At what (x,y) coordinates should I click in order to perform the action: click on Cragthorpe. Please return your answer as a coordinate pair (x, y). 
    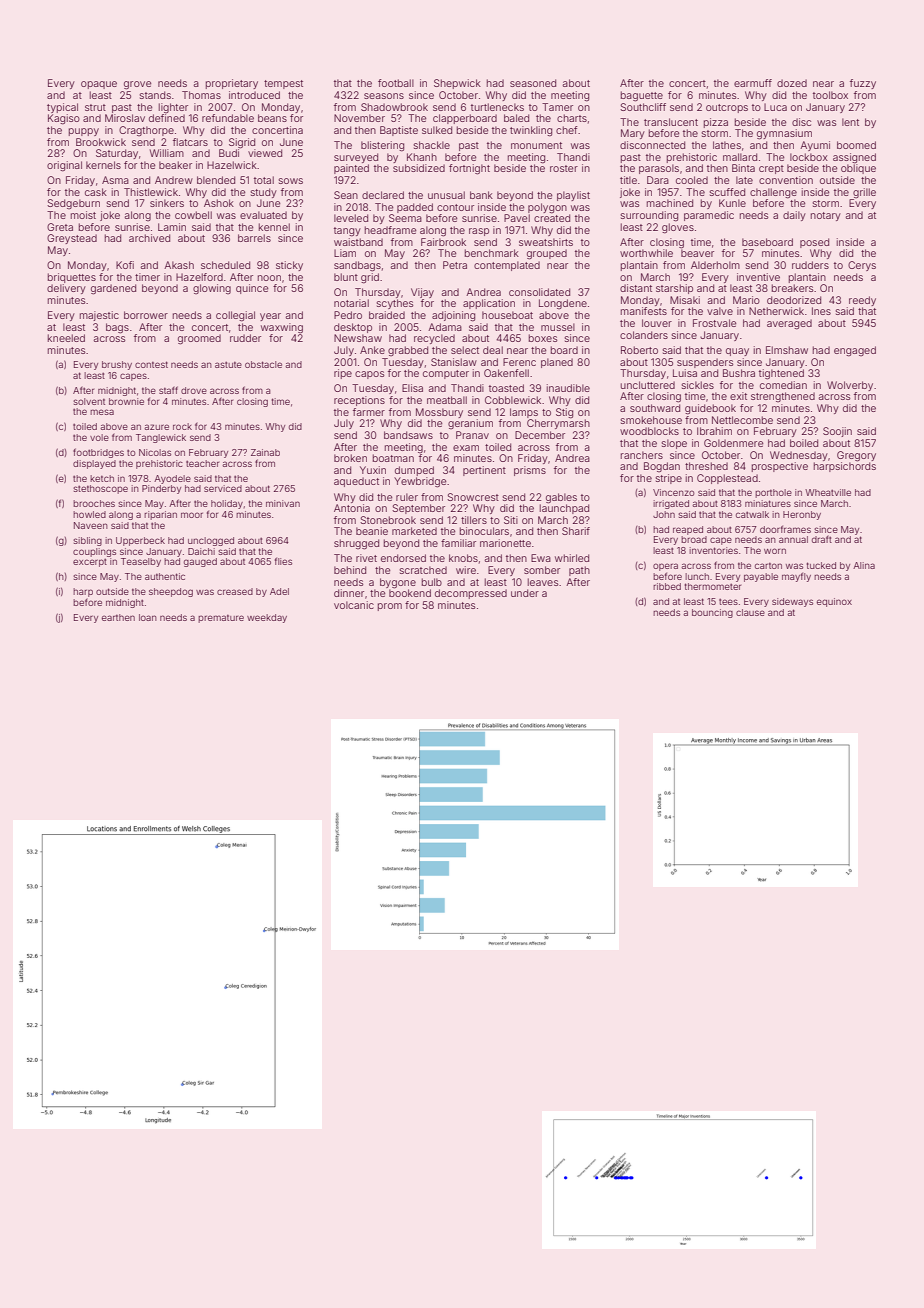
    Looking at the image, I should click on (146, 131).
